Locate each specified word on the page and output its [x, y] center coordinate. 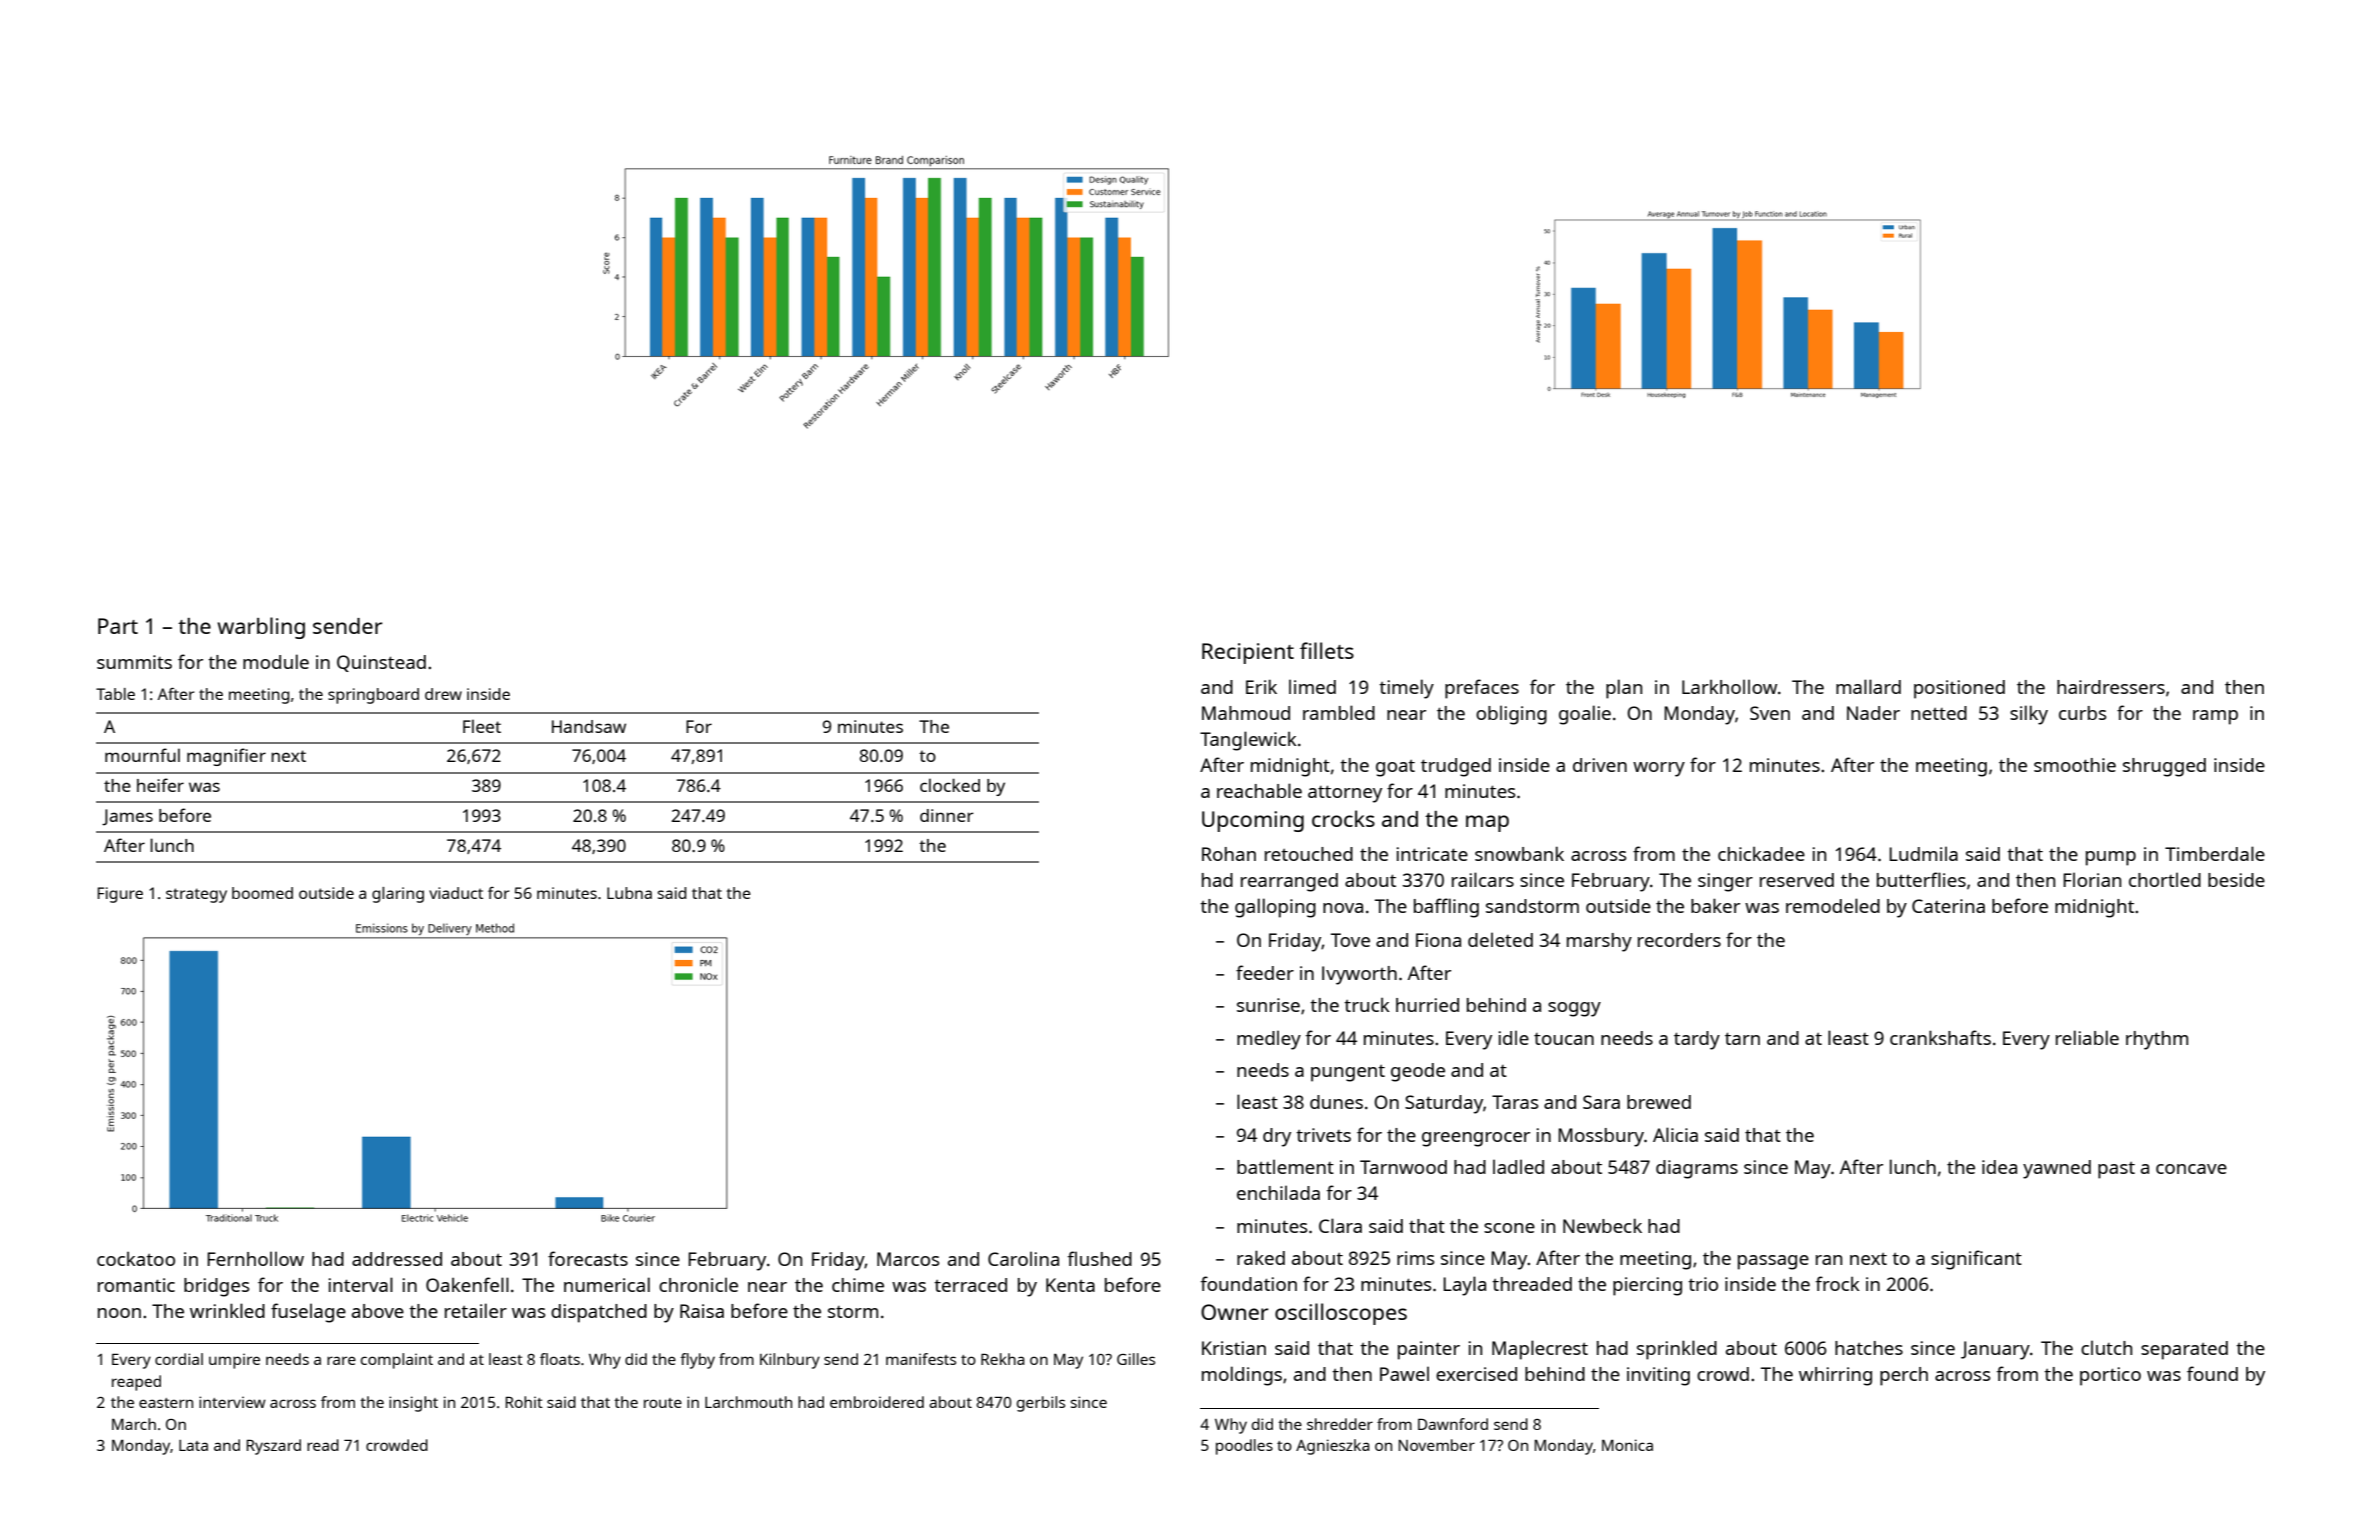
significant [1976, 1260]
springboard [373, 696]
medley [1269, 1040]
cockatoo [136, 1259]
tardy [1697, 1040]
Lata [193, 1445]
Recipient [1248, 653]
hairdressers [2111, 687]
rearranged [1289, 882]
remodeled [1833, 905]
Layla [1464, 1286]
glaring [398, 895]
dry [1277, 1137]
